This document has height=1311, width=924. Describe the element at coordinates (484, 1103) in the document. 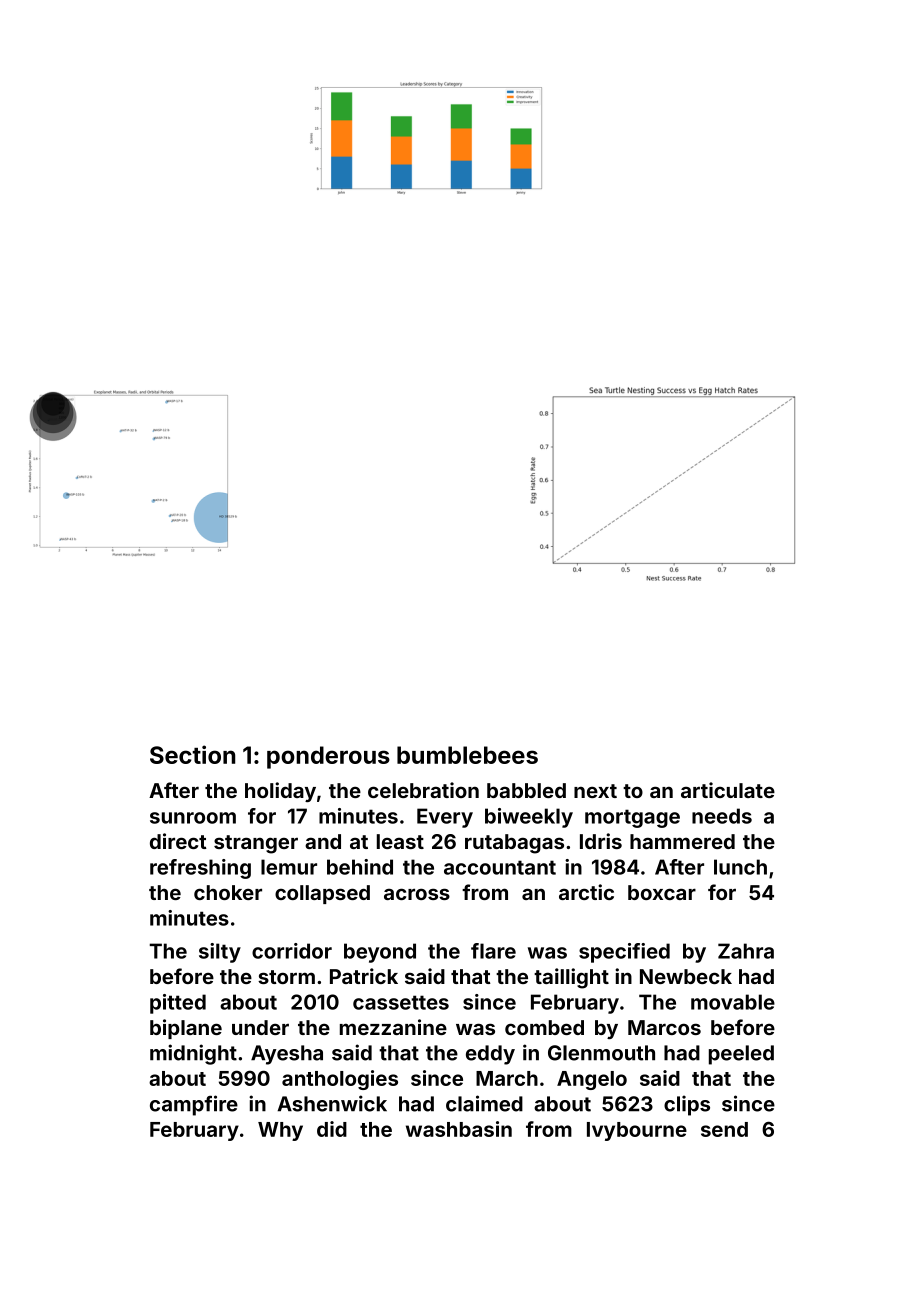

I see `claimed` at that location.
